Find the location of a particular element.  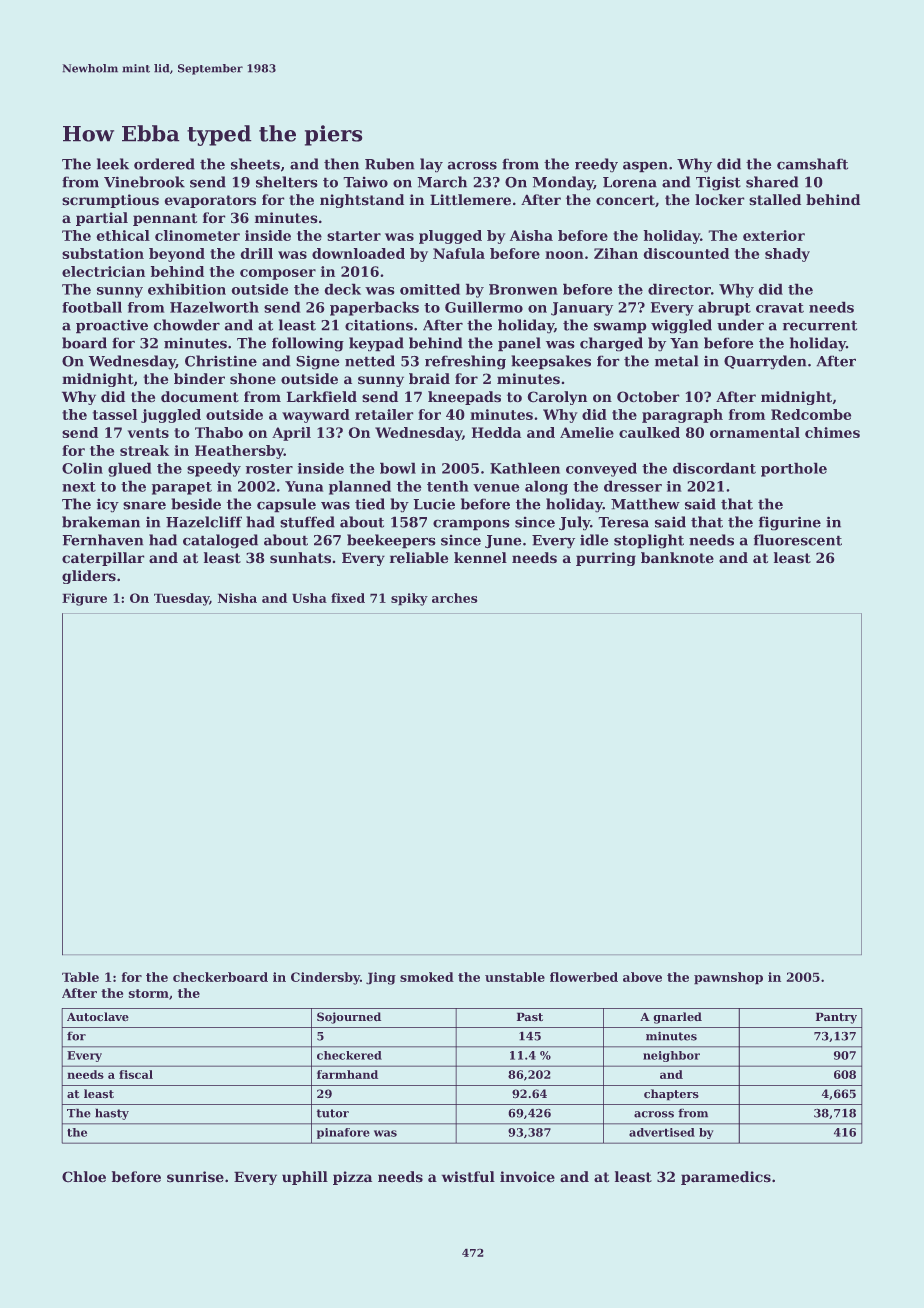

paramedics is located at coordinates (726, 1178).
